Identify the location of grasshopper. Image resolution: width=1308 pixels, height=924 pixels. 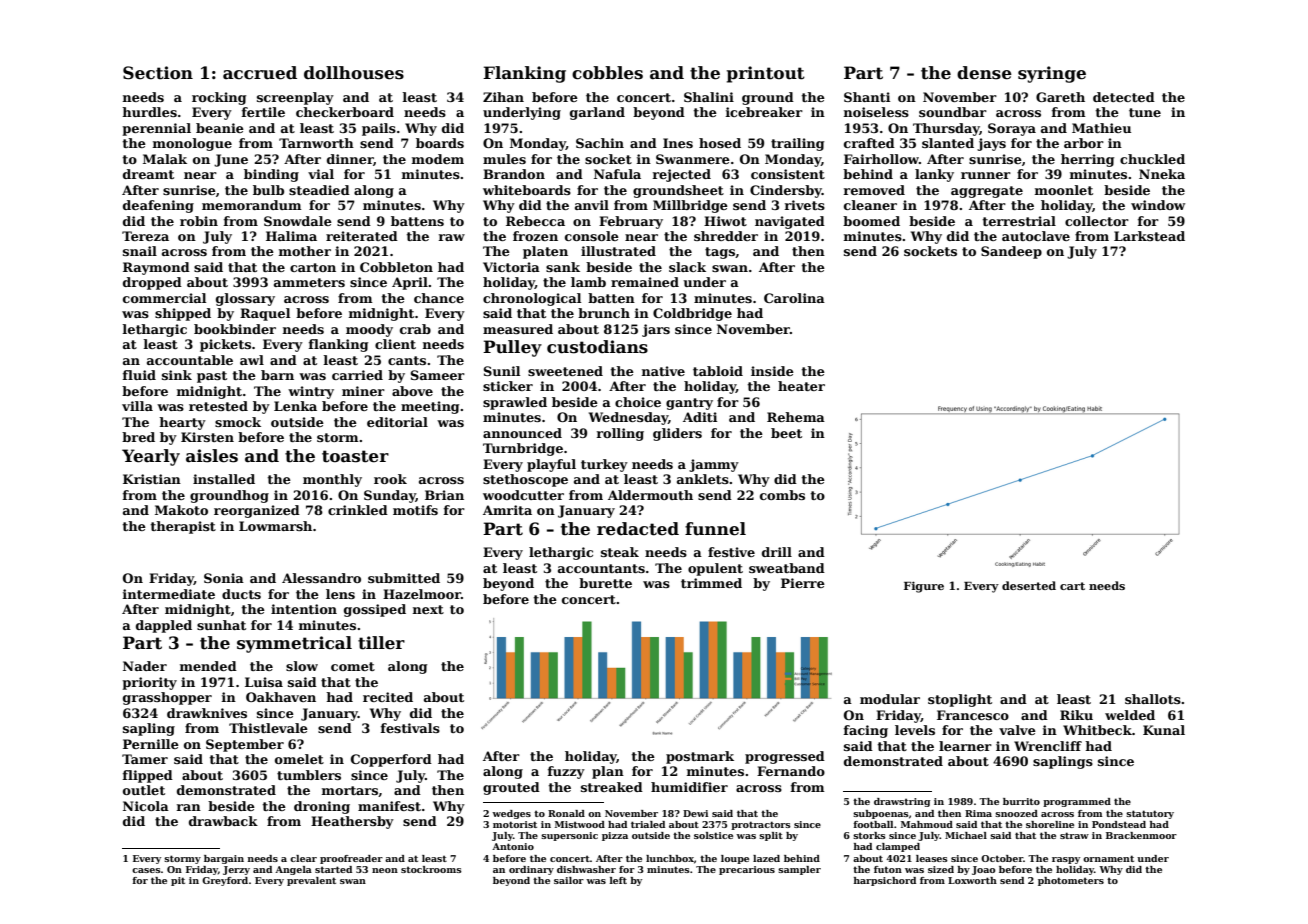
(167, 698).
